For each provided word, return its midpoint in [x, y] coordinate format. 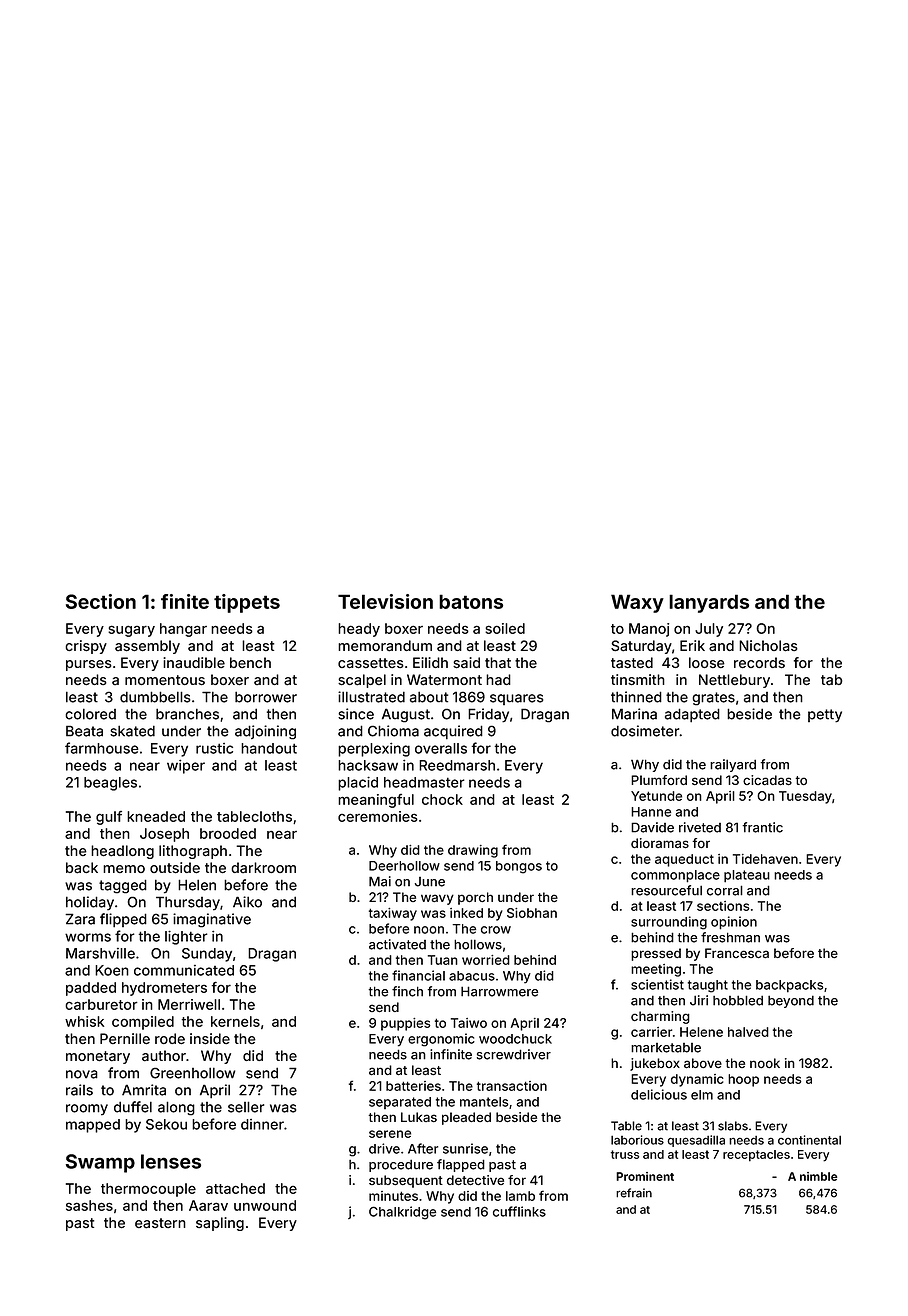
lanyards [709, 603]
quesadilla [696, 1141]
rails [79, 1090]
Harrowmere [499, 991]
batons [471, 601]
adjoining [265, 732]
